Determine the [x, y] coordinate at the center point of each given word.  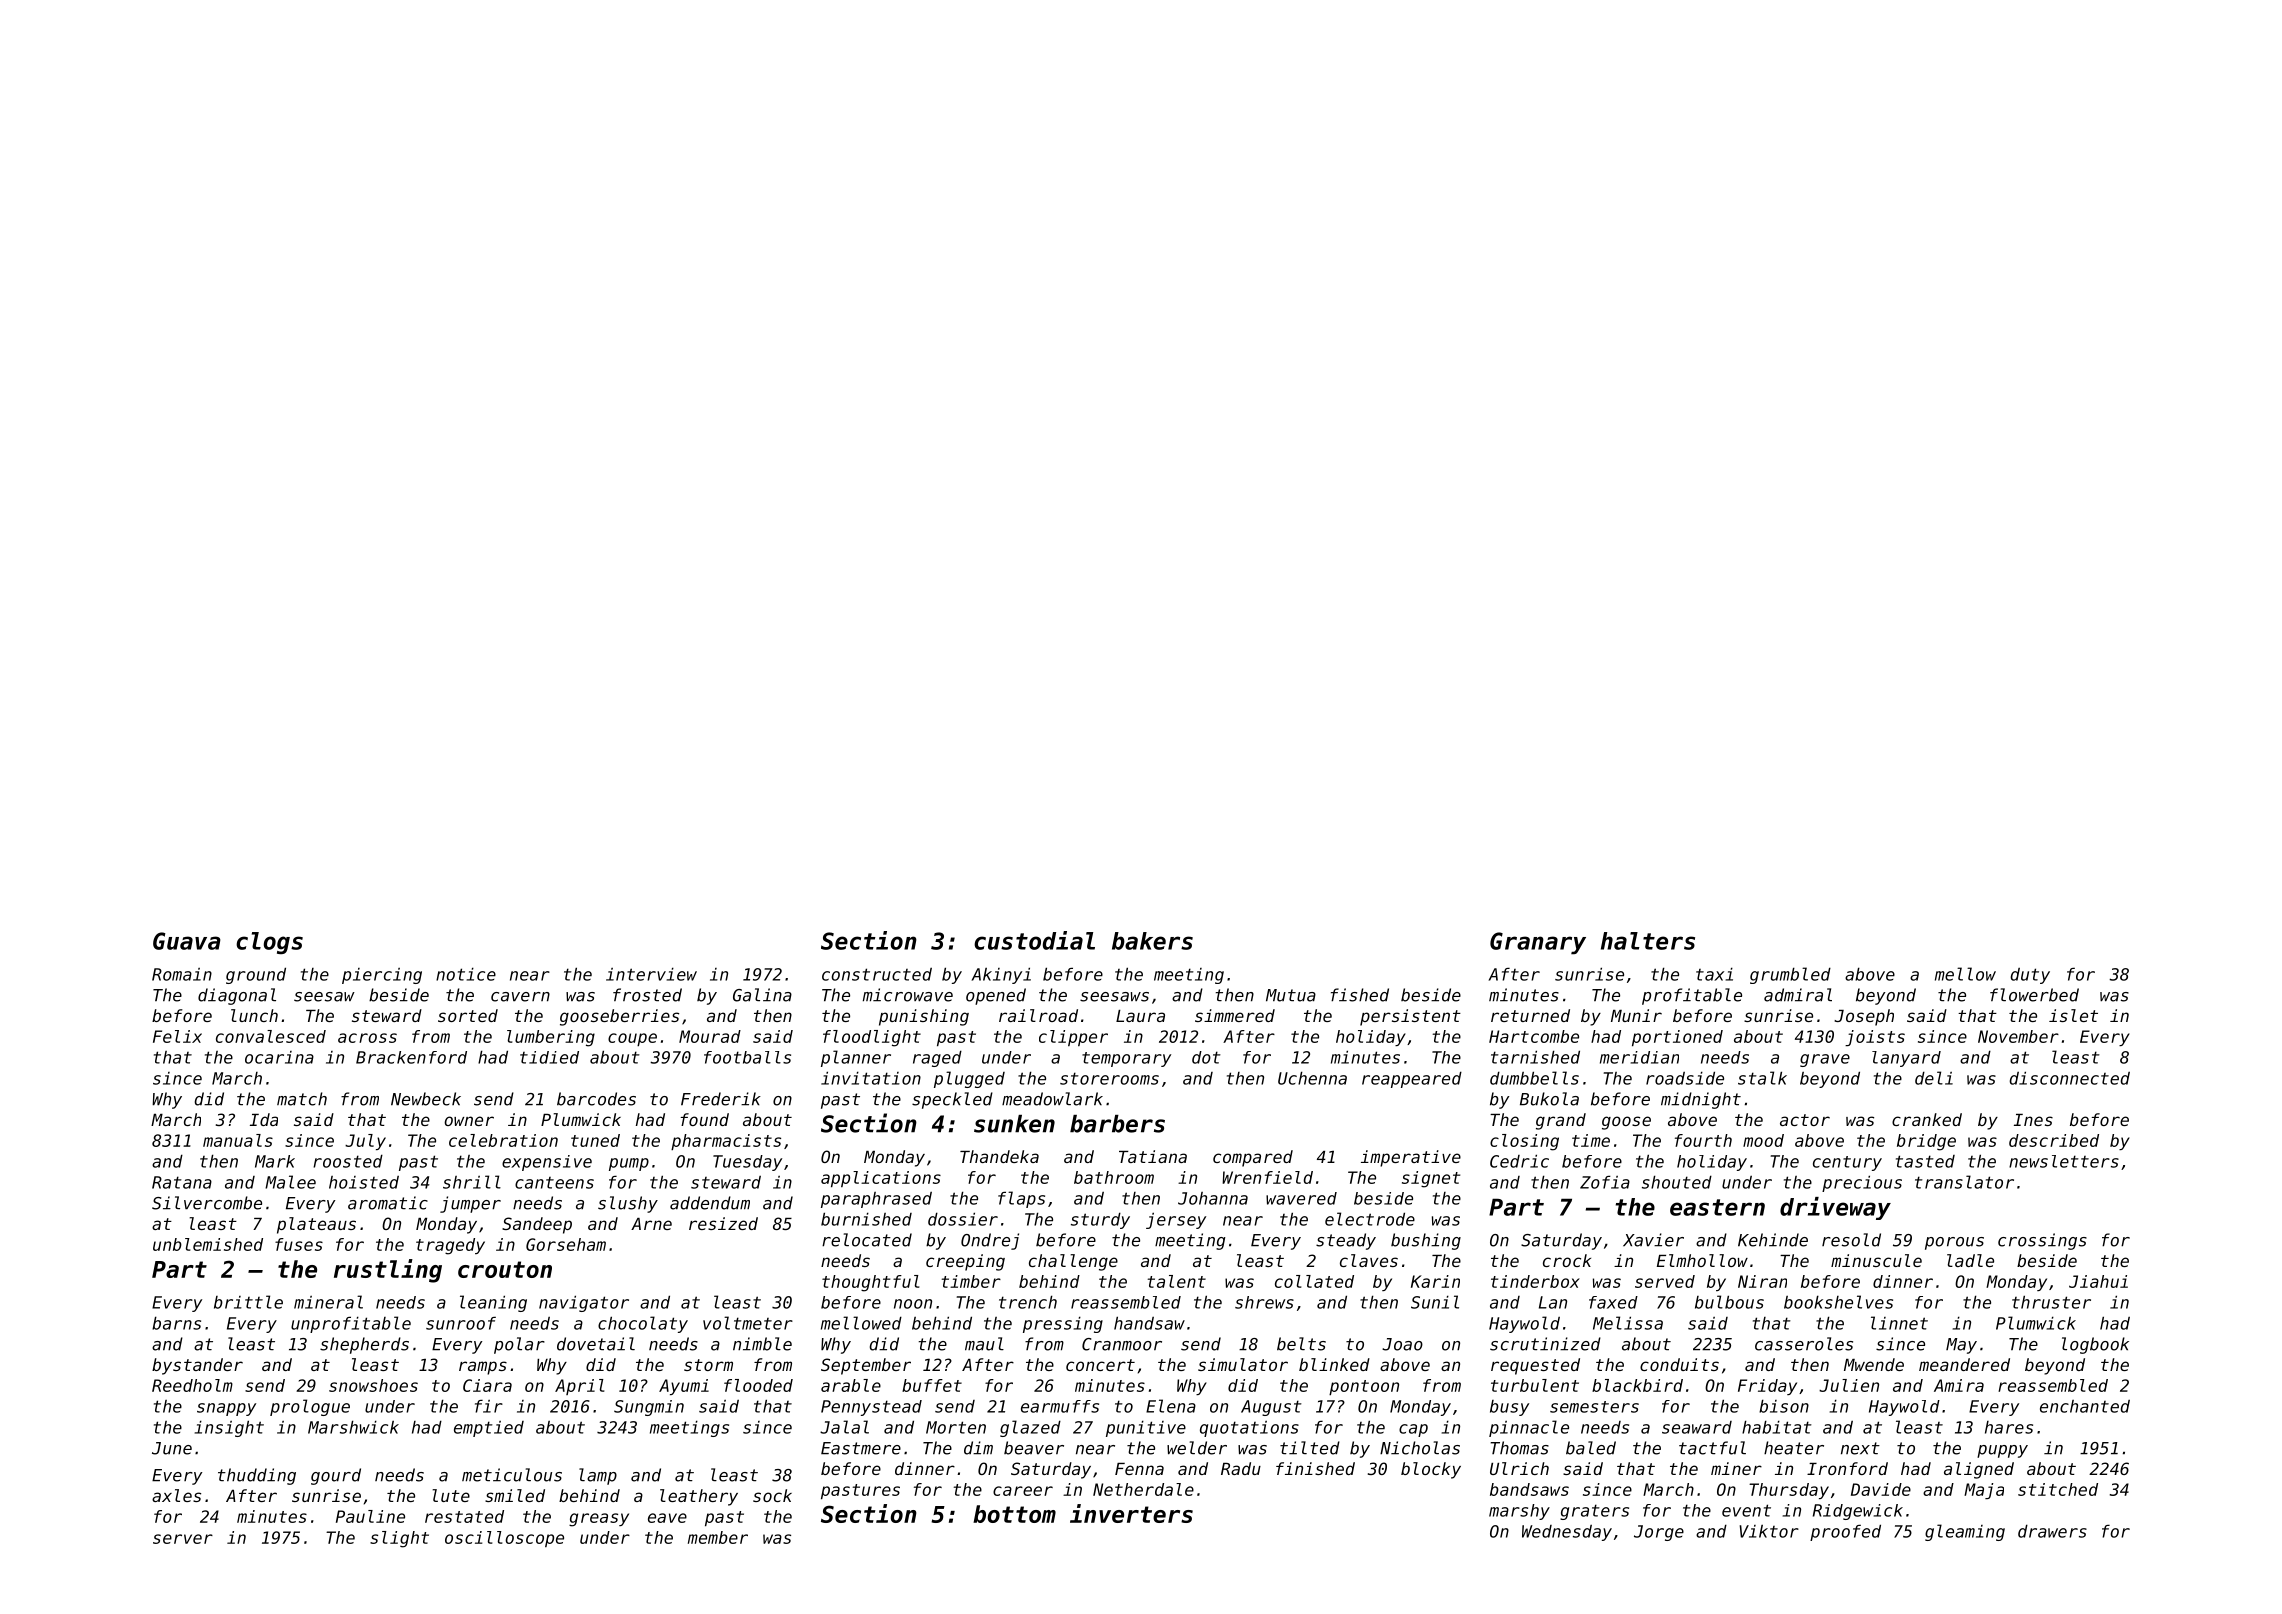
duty [2030, 976]
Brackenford [411, 1057]
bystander [197, 1366]
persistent [1410, 1017]
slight [399, 1539]
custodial [1034, 940]
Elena [1171, 1406]
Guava [187, 941]
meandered [1964, 1364]
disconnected [2069, 1078]
